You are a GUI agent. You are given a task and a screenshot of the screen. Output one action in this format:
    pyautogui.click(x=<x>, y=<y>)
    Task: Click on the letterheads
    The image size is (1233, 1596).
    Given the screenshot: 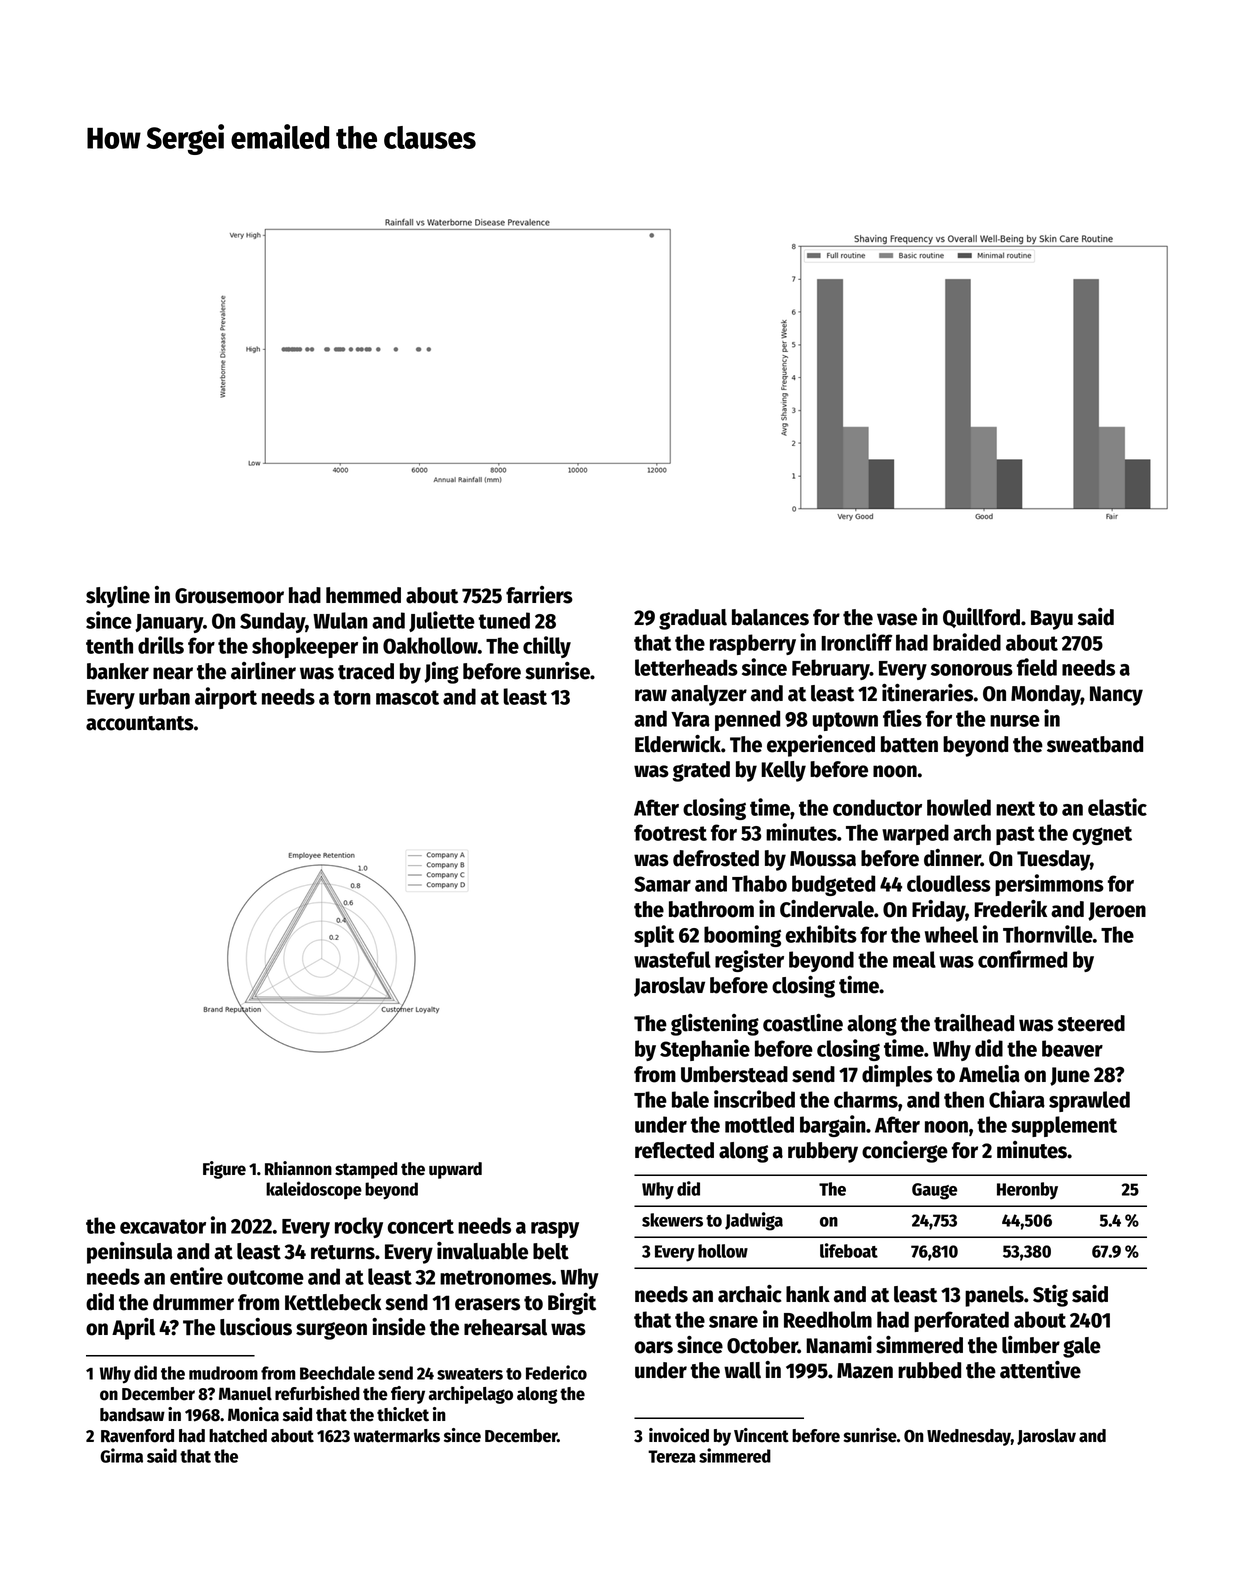 What is the action you would take?
    pyautogui.click(x=686, y=667)
